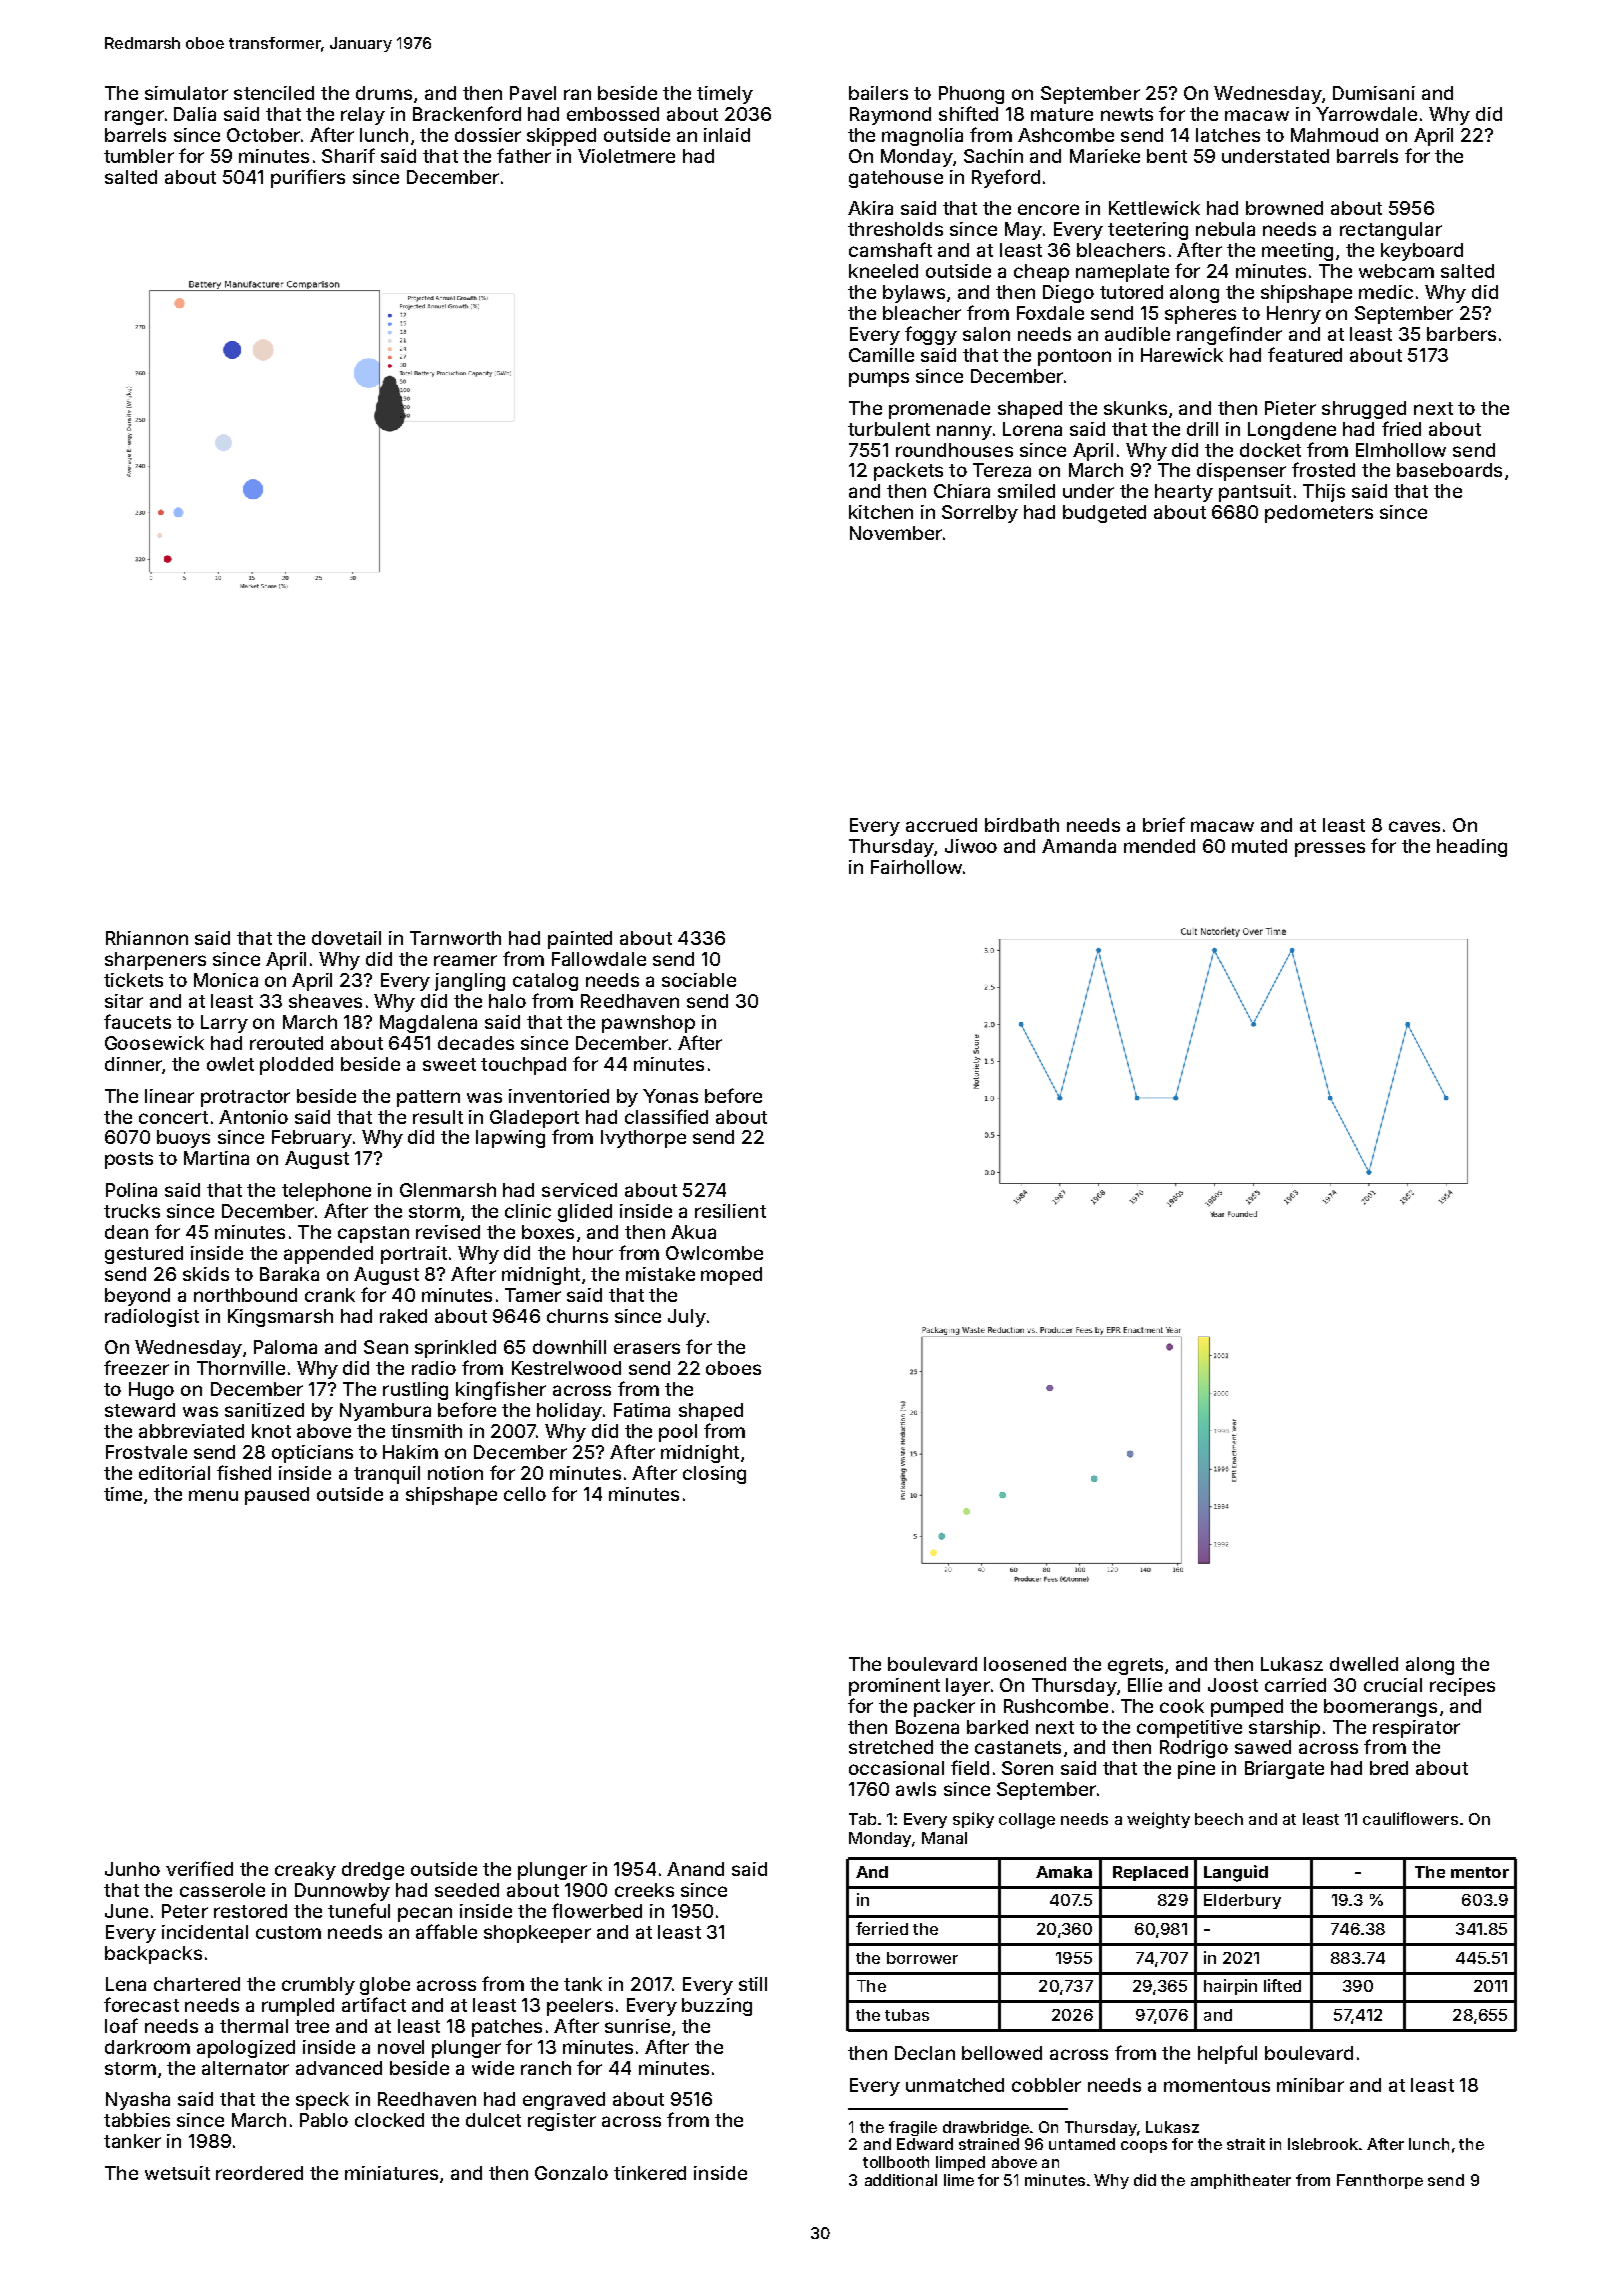 Image resolution: width=1620 pixels, height=2292 pixels. What do you see at coordinates (132, 1869) in the screenshot?
I see `Junho` at bounding box center [132, 1869].
